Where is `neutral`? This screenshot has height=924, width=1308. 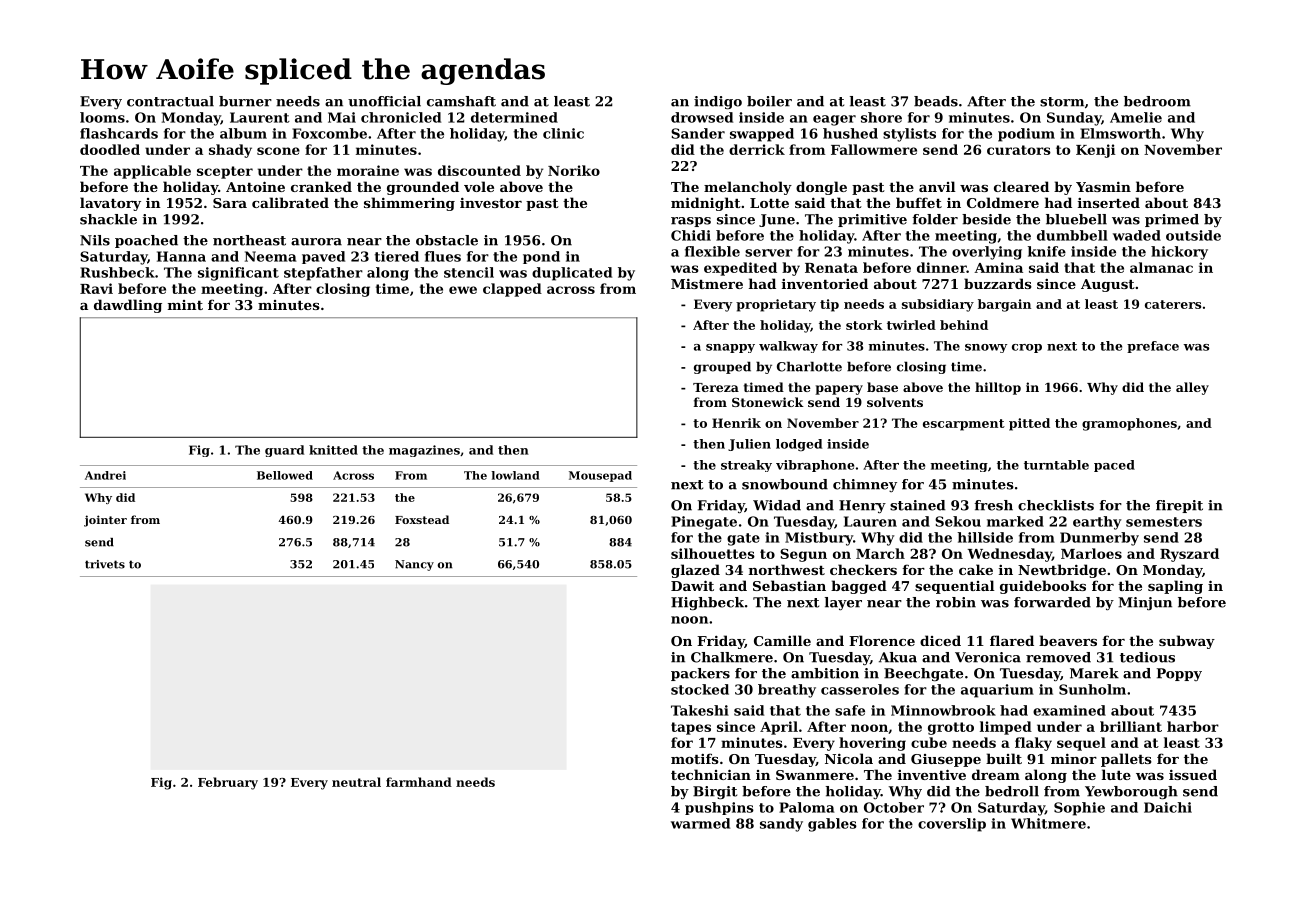 neutral is located at coordinates (356, 782).
